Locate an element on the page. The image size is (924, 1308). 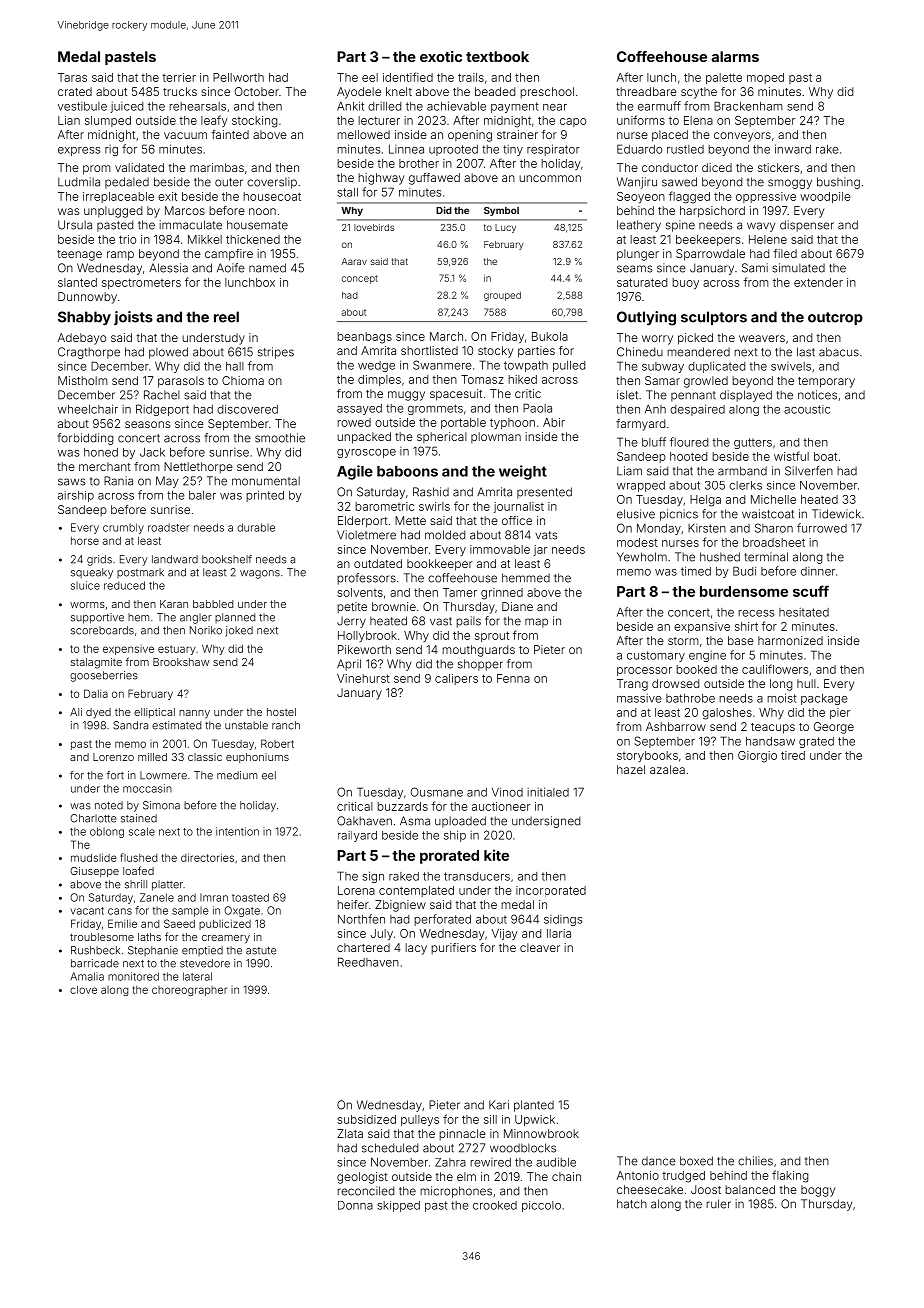
boggy is located at coordinates (818, 1191).
